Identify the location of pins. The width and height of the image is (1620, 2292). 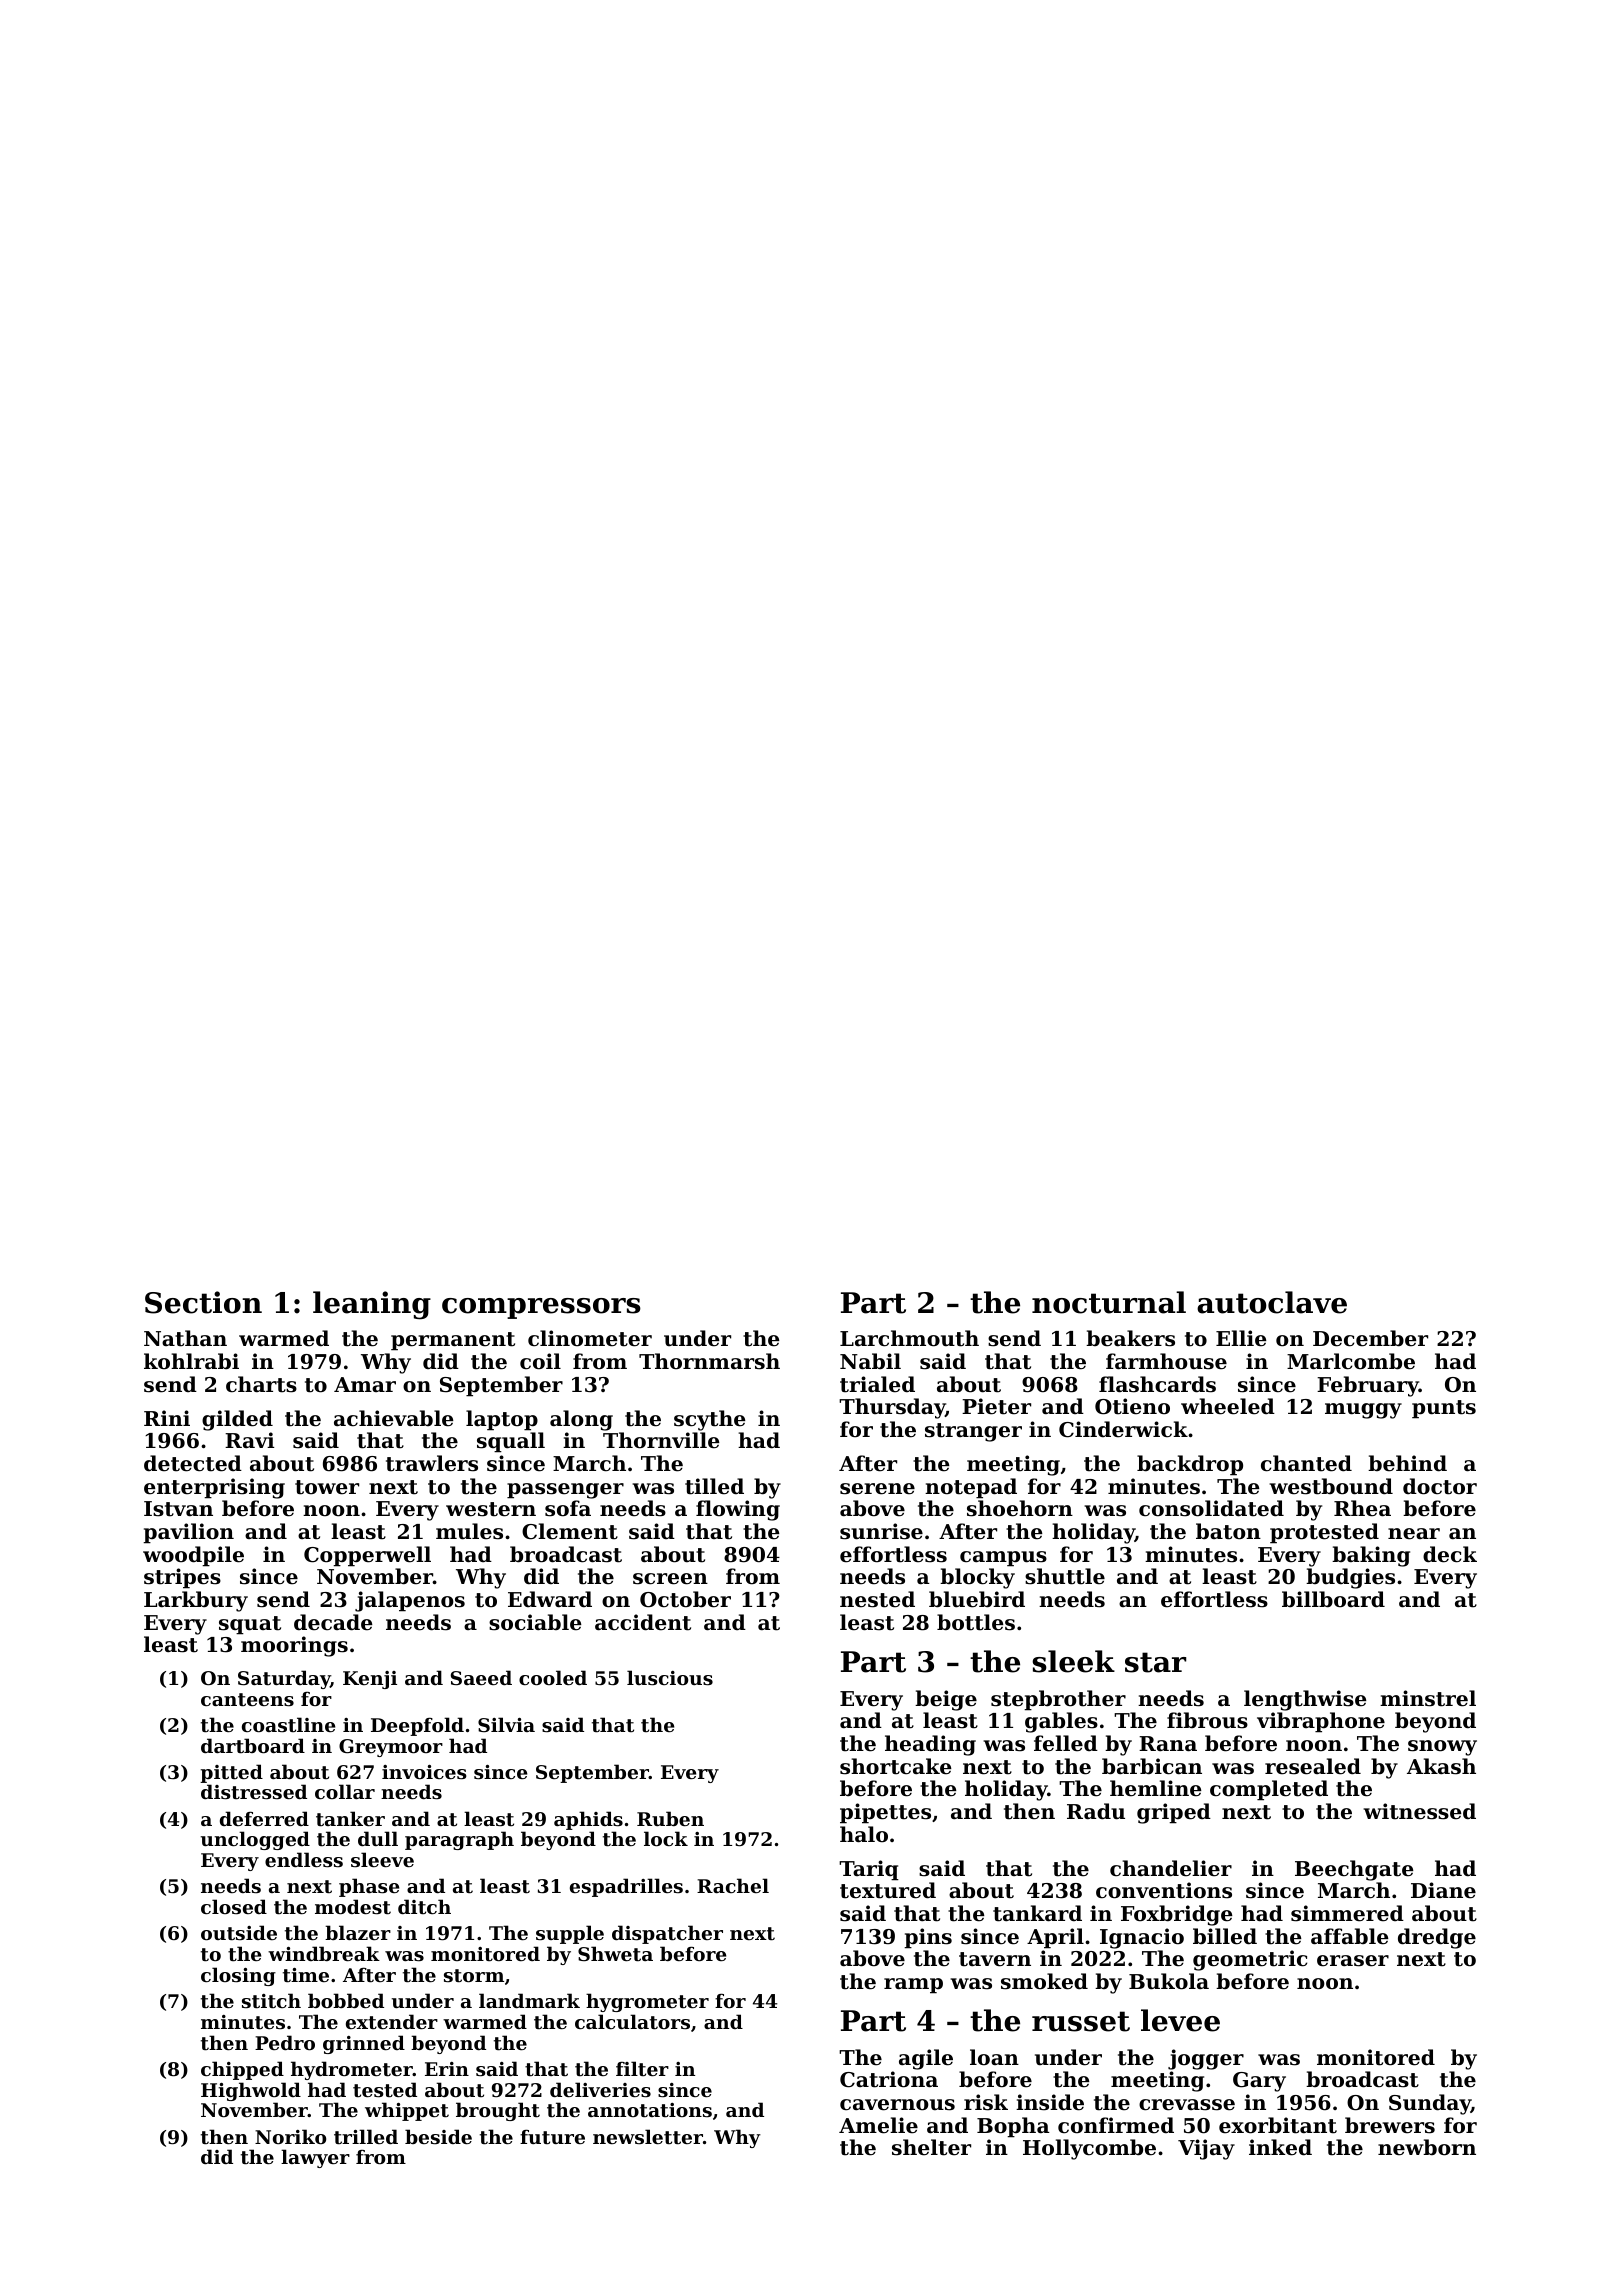
(928, 1938).
